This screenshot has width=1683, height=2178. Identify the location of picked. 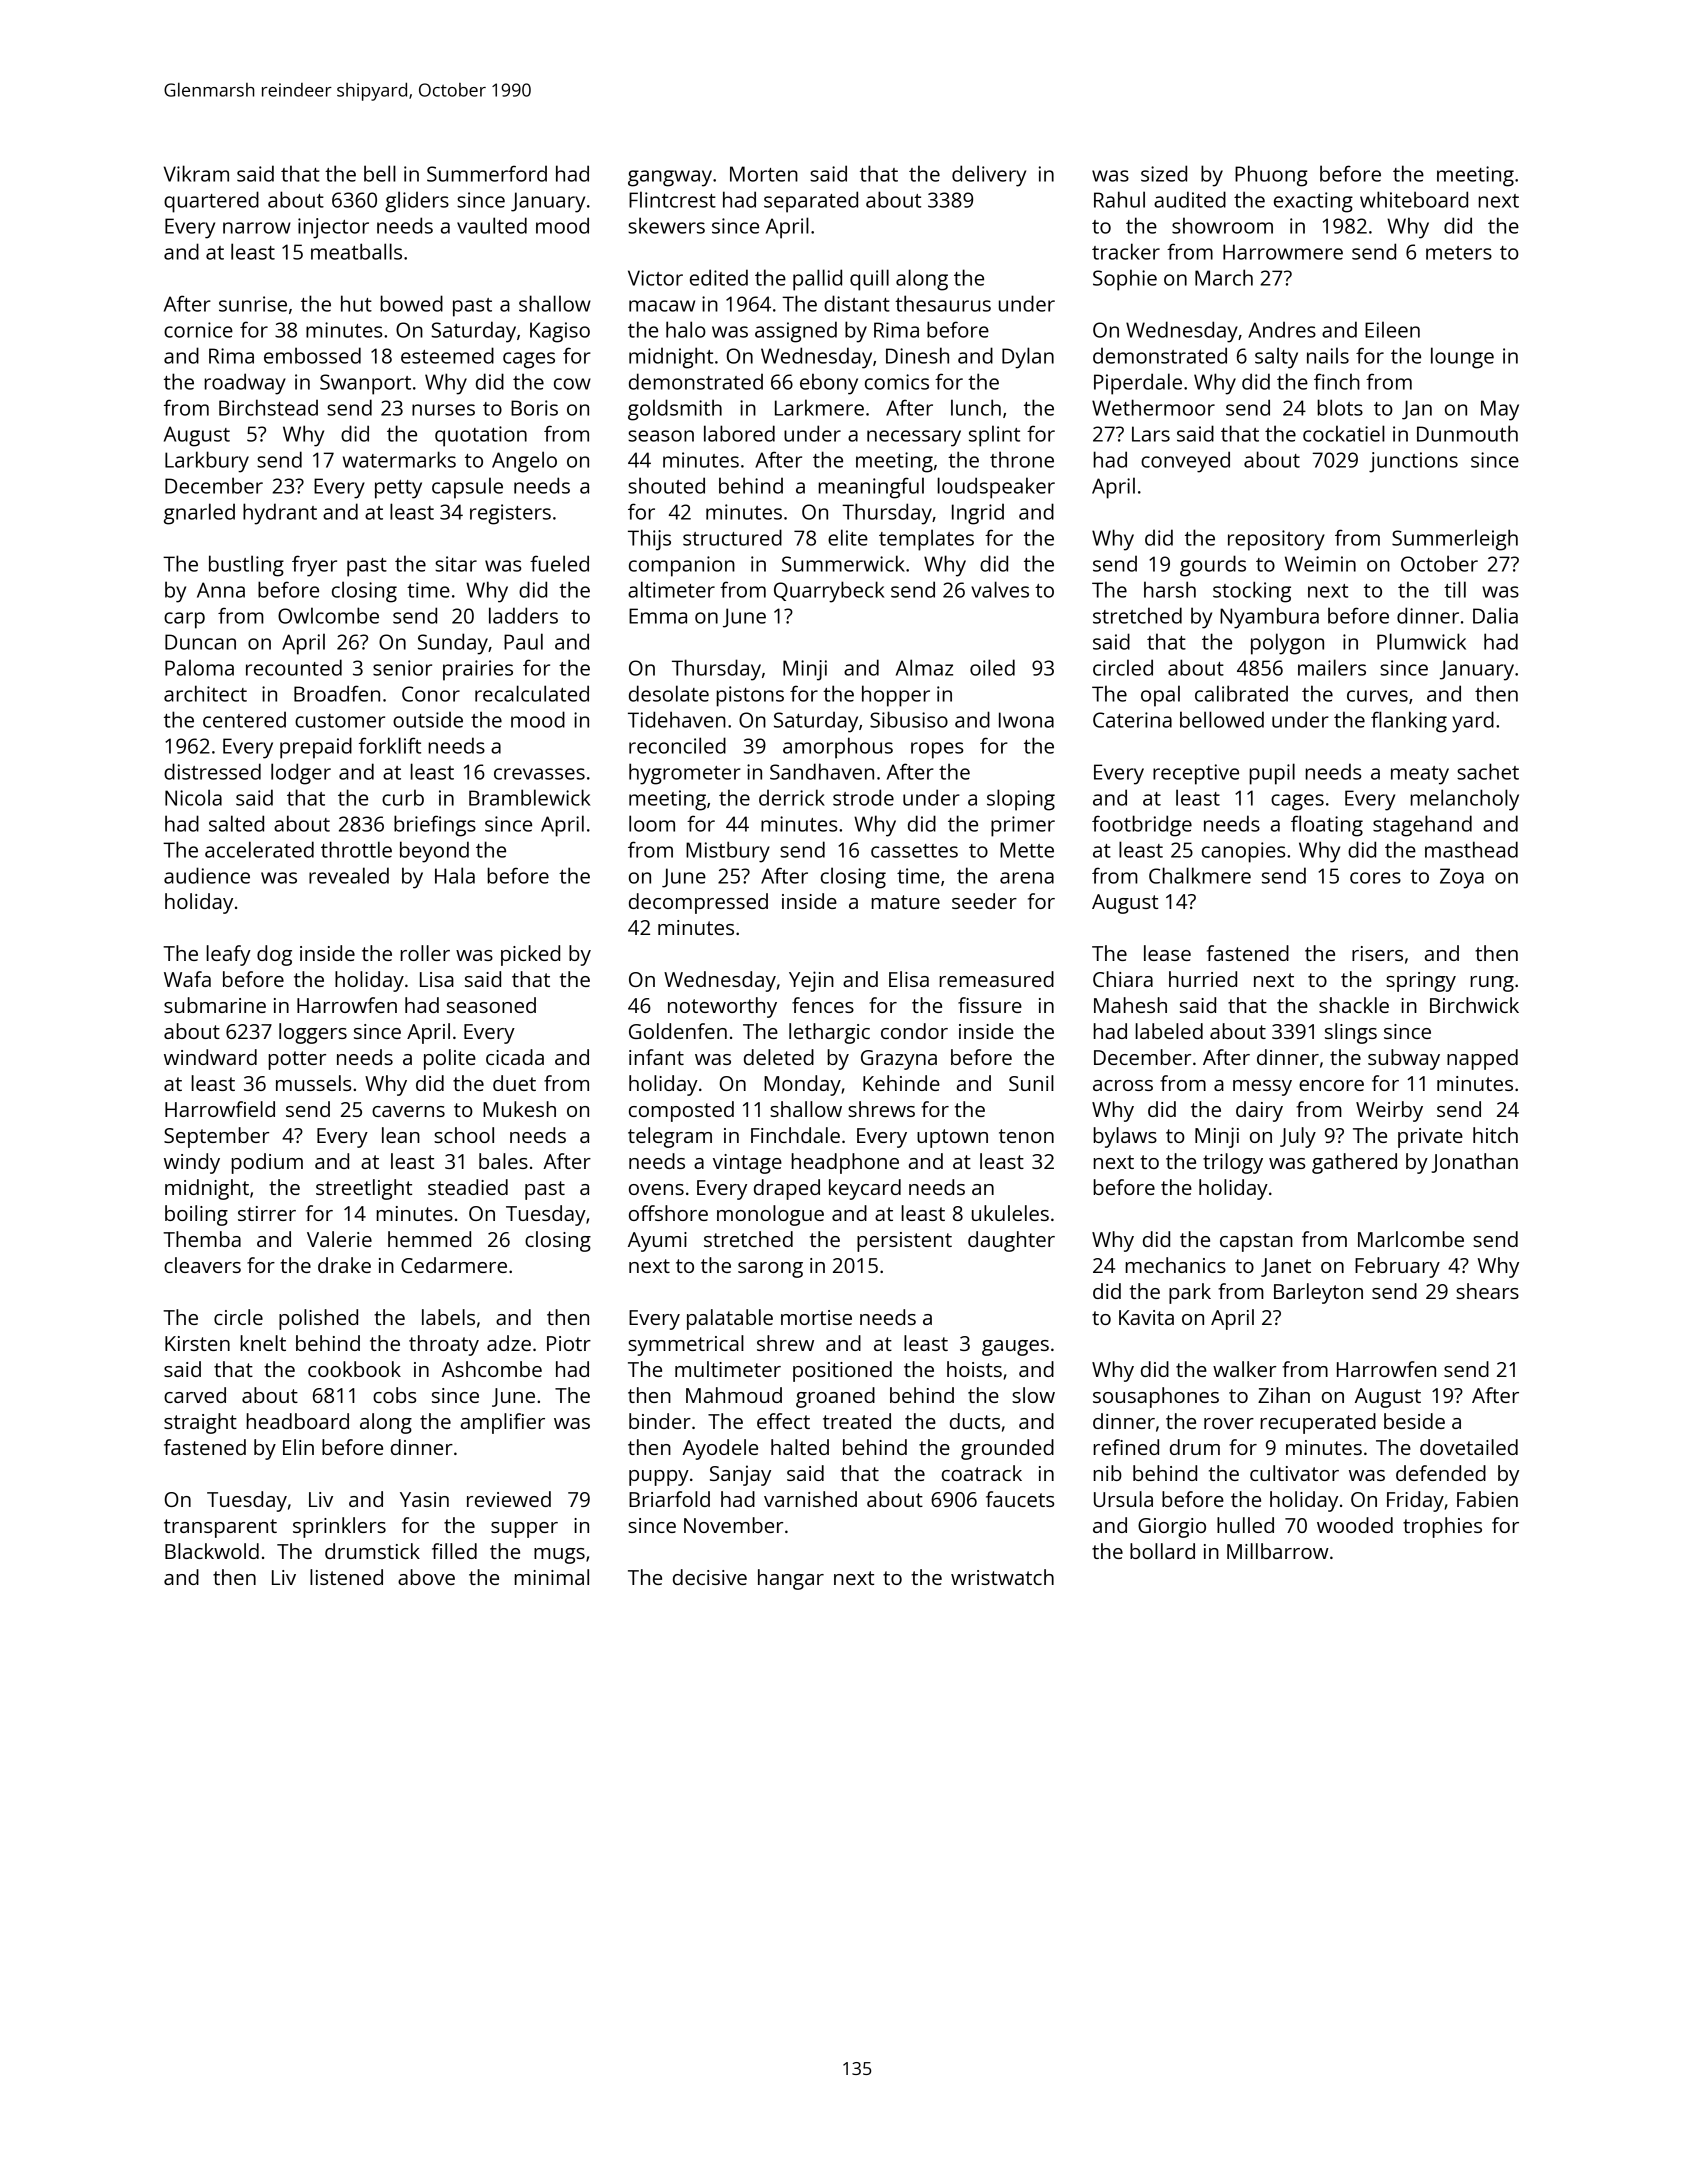
(530, 955).
